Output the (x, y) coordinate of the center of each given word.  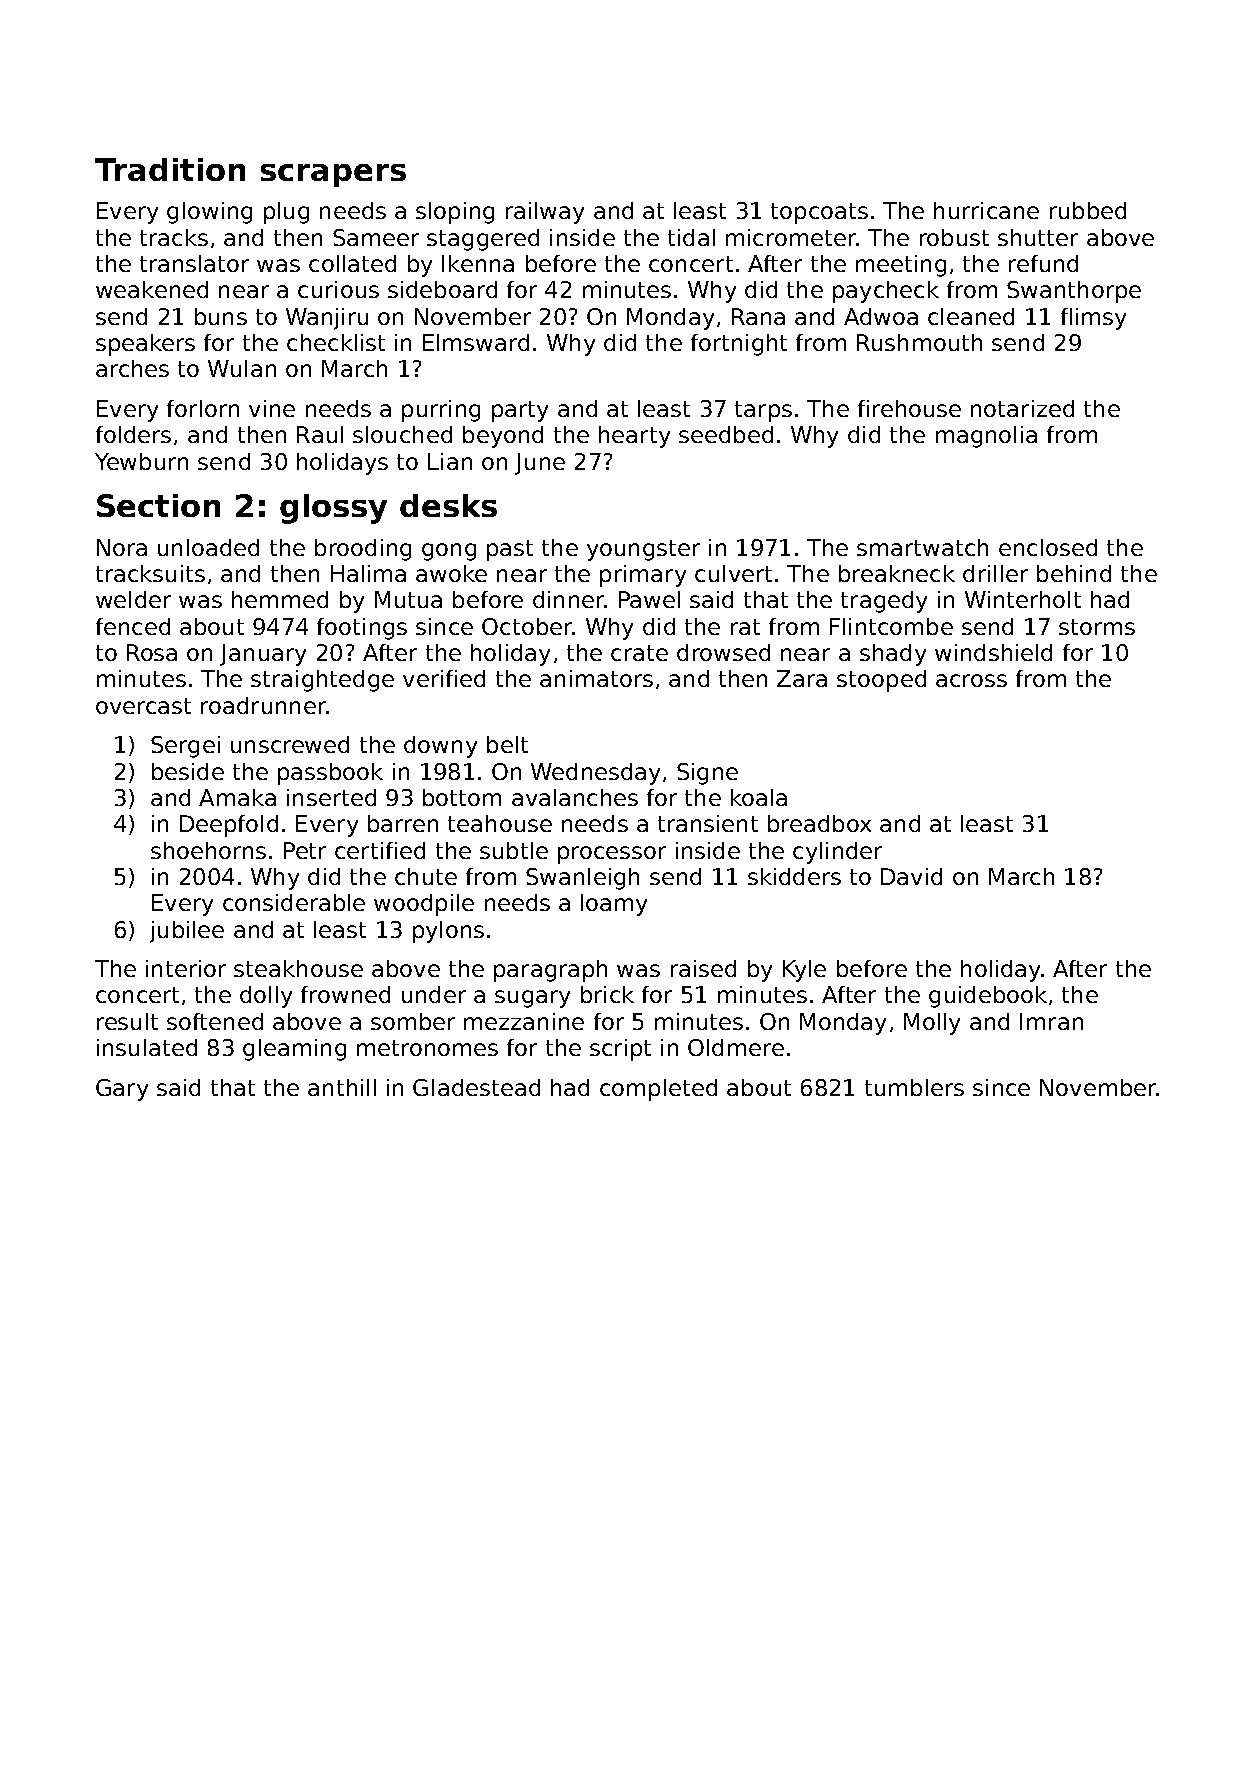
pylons (448, 932)
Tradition (170, 169)
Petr (305, 850)
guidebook (988, 997)
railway (545, 213)
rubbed (1088, 210)
